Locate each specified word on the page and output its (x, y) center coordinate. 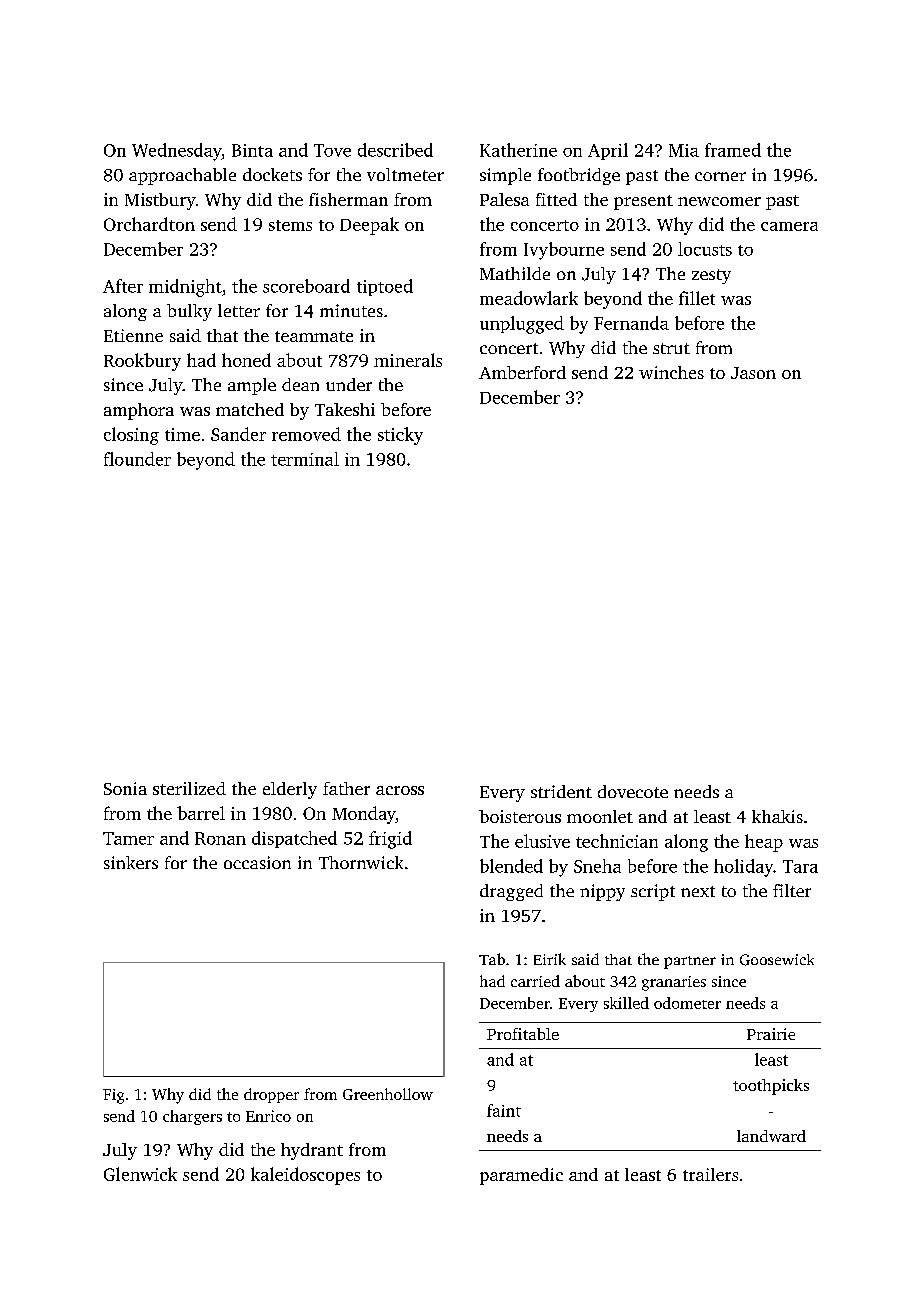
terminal (305, 459)
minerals (408, 360)
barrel (201, 813)
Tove (332, 150)
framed (733, 150)
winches (671, 372)
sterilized (189, 788)
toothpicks (771, 1087)
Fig (113, 1096)
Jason (753, 373)
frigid (390, 840)
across (400, 790)
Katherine (518, 150)
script (653, 892)
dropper (271, 1095)
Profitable (523, 1034)
